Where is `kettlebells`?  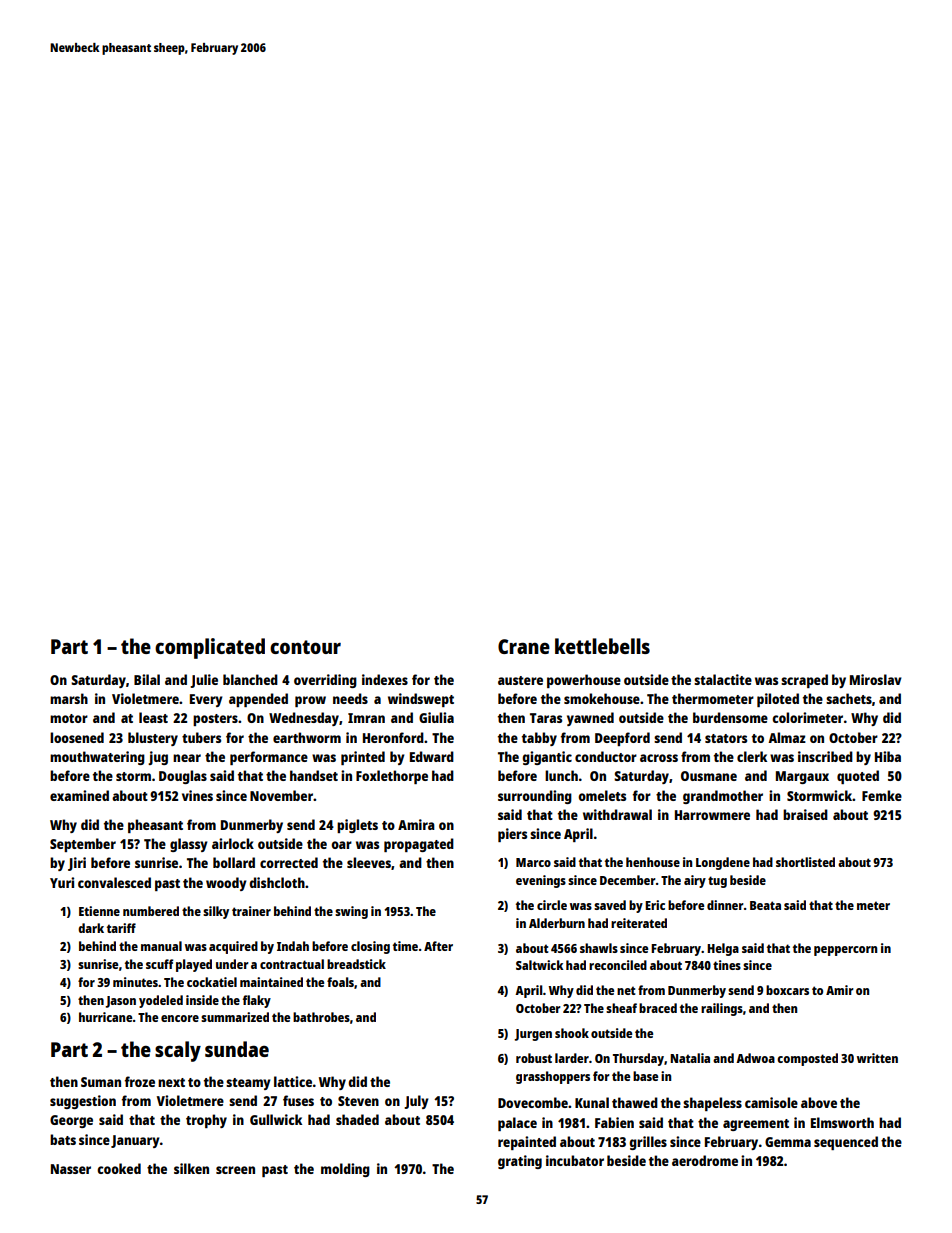 kettlebells is located at coordinates (602, 646).
